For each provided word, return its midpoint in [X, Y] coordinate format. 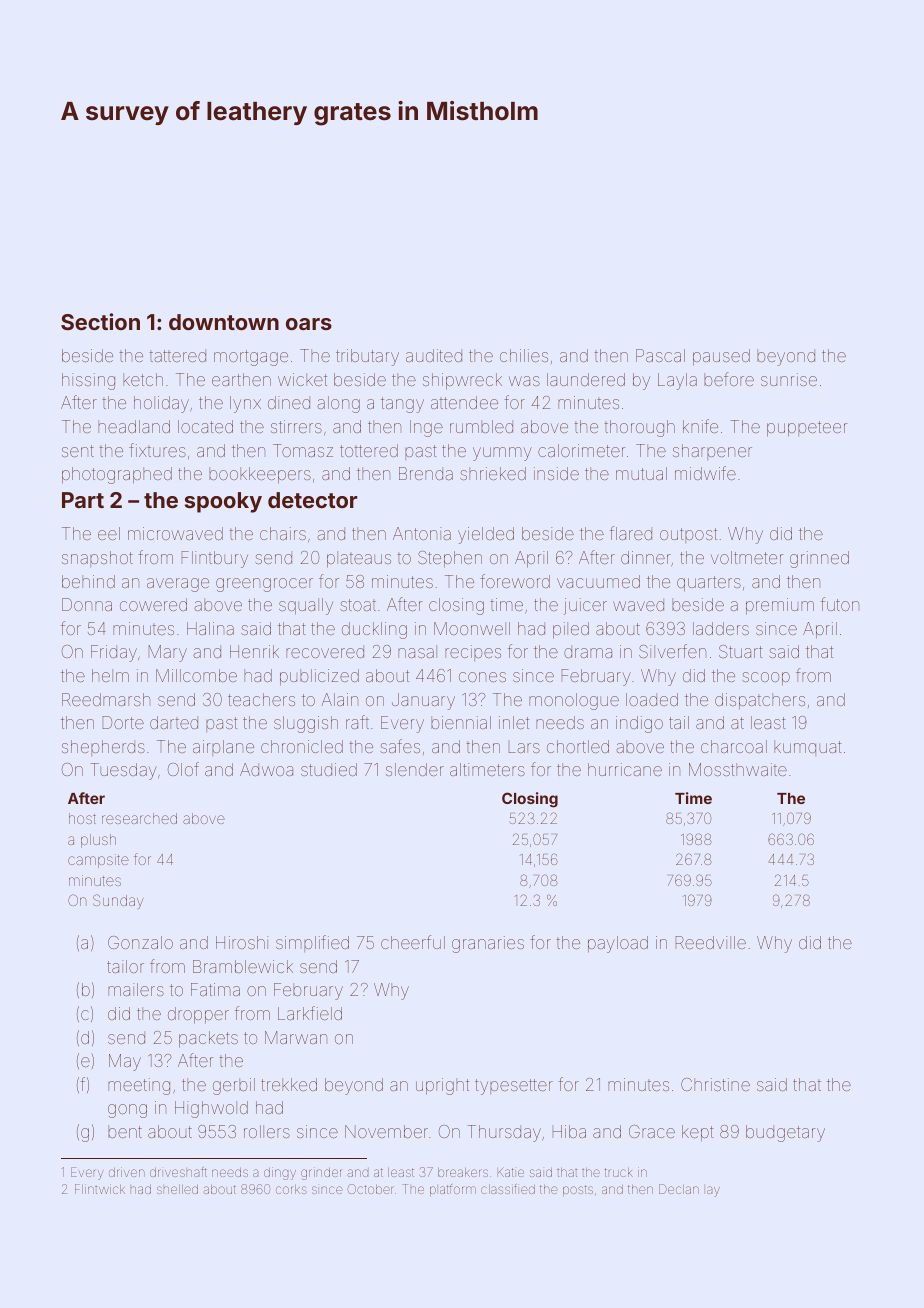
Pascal [660, 355]
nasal [417, 651]
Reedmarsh [106, 699]
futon [840, 604]
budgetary [785, 1133]
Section [100, 321]
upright [442, 1086]
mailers [136, 989]
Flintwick [100, 1189]
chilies [524, 355]
